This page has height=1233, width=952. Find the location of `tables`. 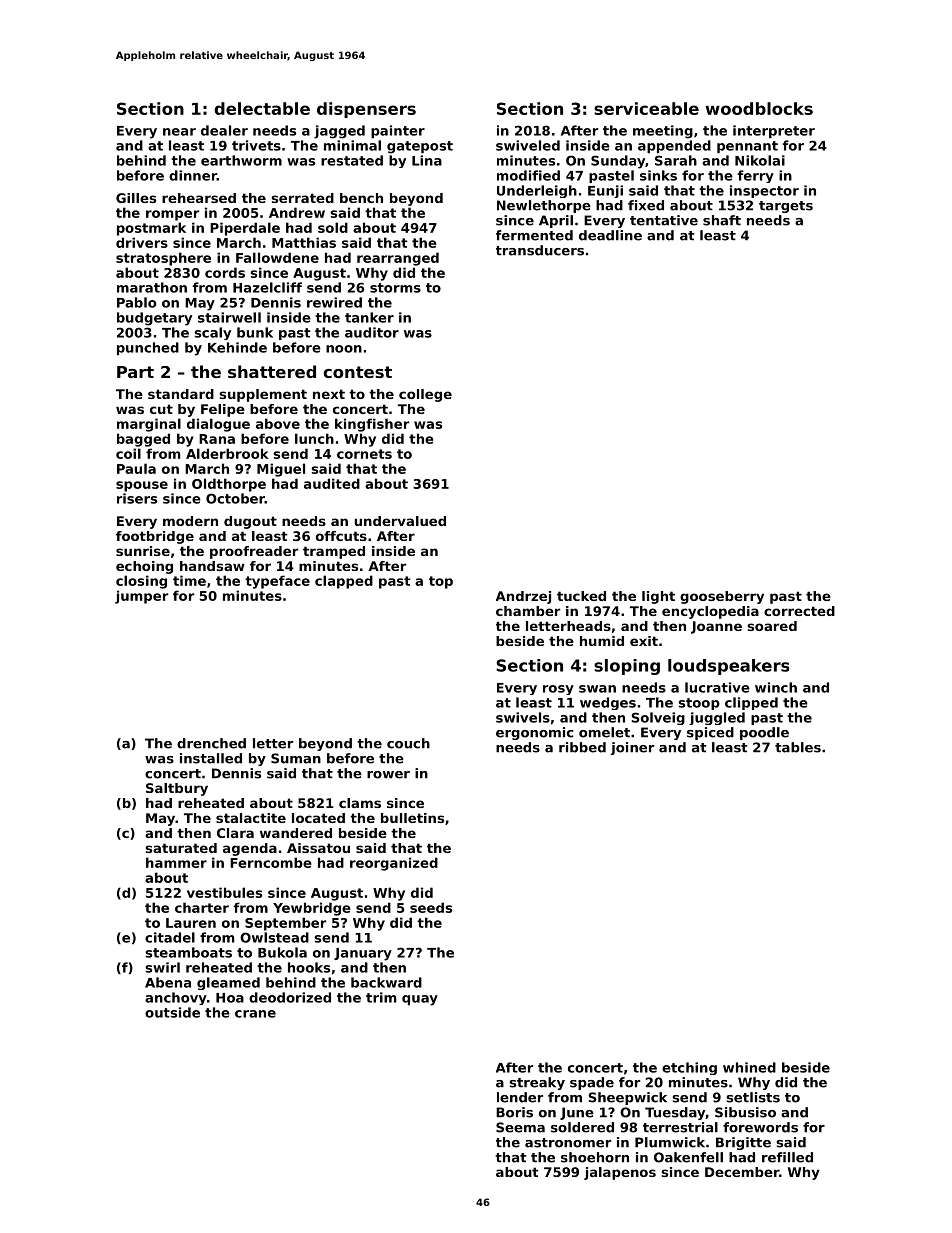

tables is located at coordinates (798, 747).
